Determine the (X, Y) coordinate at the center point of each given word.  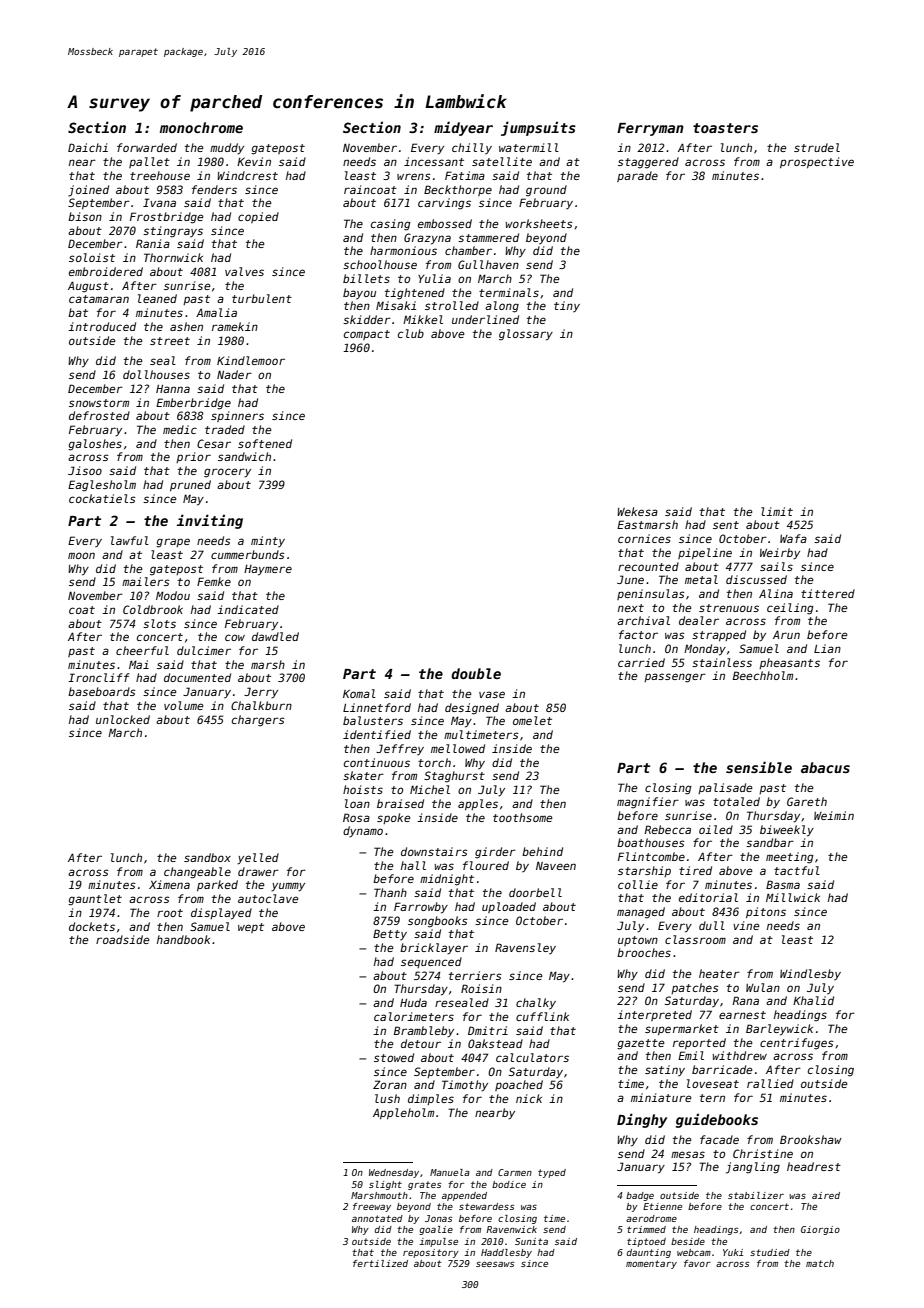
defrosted (99, 415)
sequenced (431, 962)
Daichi (88, 147)
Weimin (834, 815)
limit (777, 511)
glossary (526, 335)
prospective (817, 162)
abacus (825, 767)
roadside (122, 939)
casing (391, 225)
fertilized (380, 1263)
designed (472, 709)
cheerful (142, 650)
